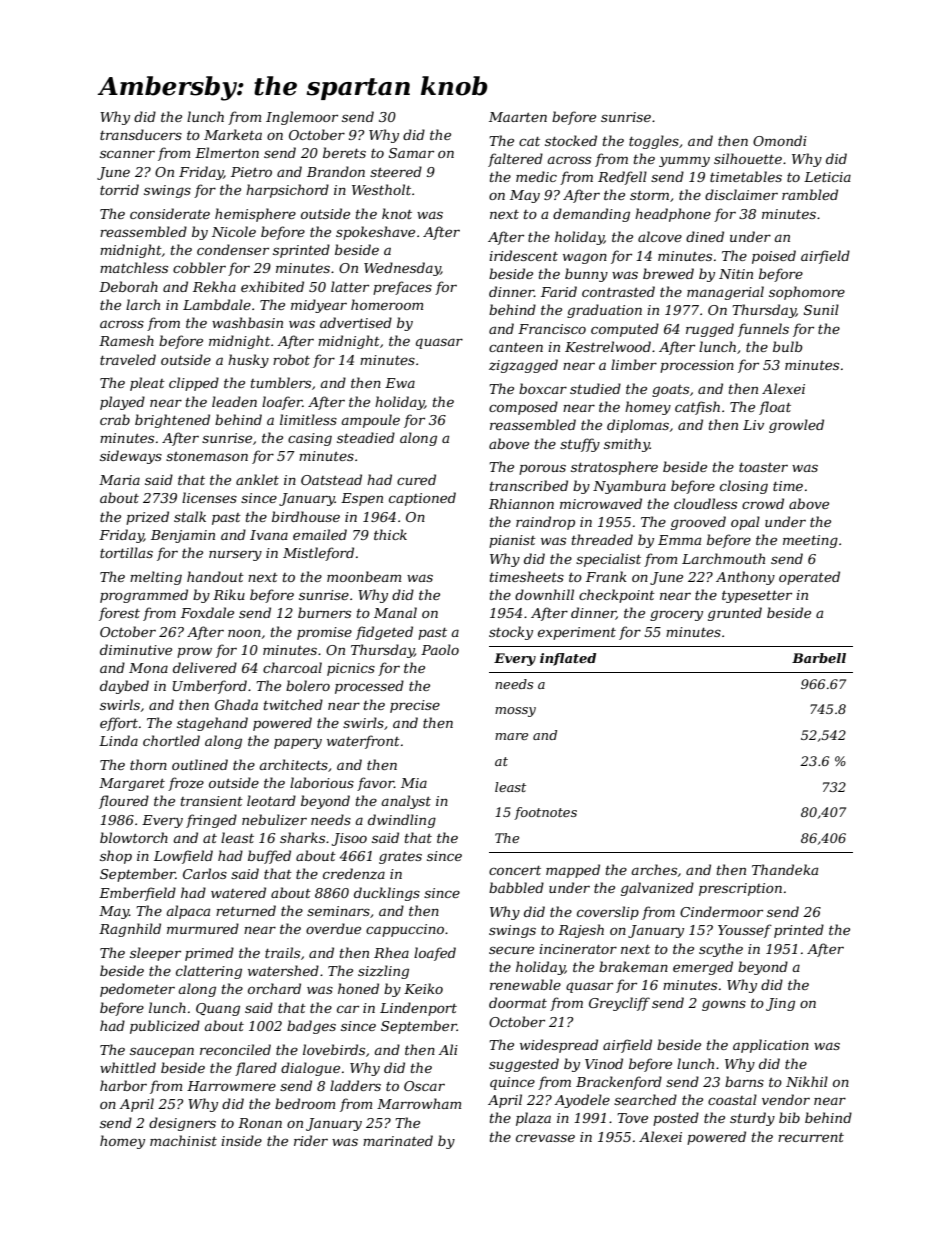 This screenshot has height=1233, width=952. I want to click on Nitin, so click(736, 274).
